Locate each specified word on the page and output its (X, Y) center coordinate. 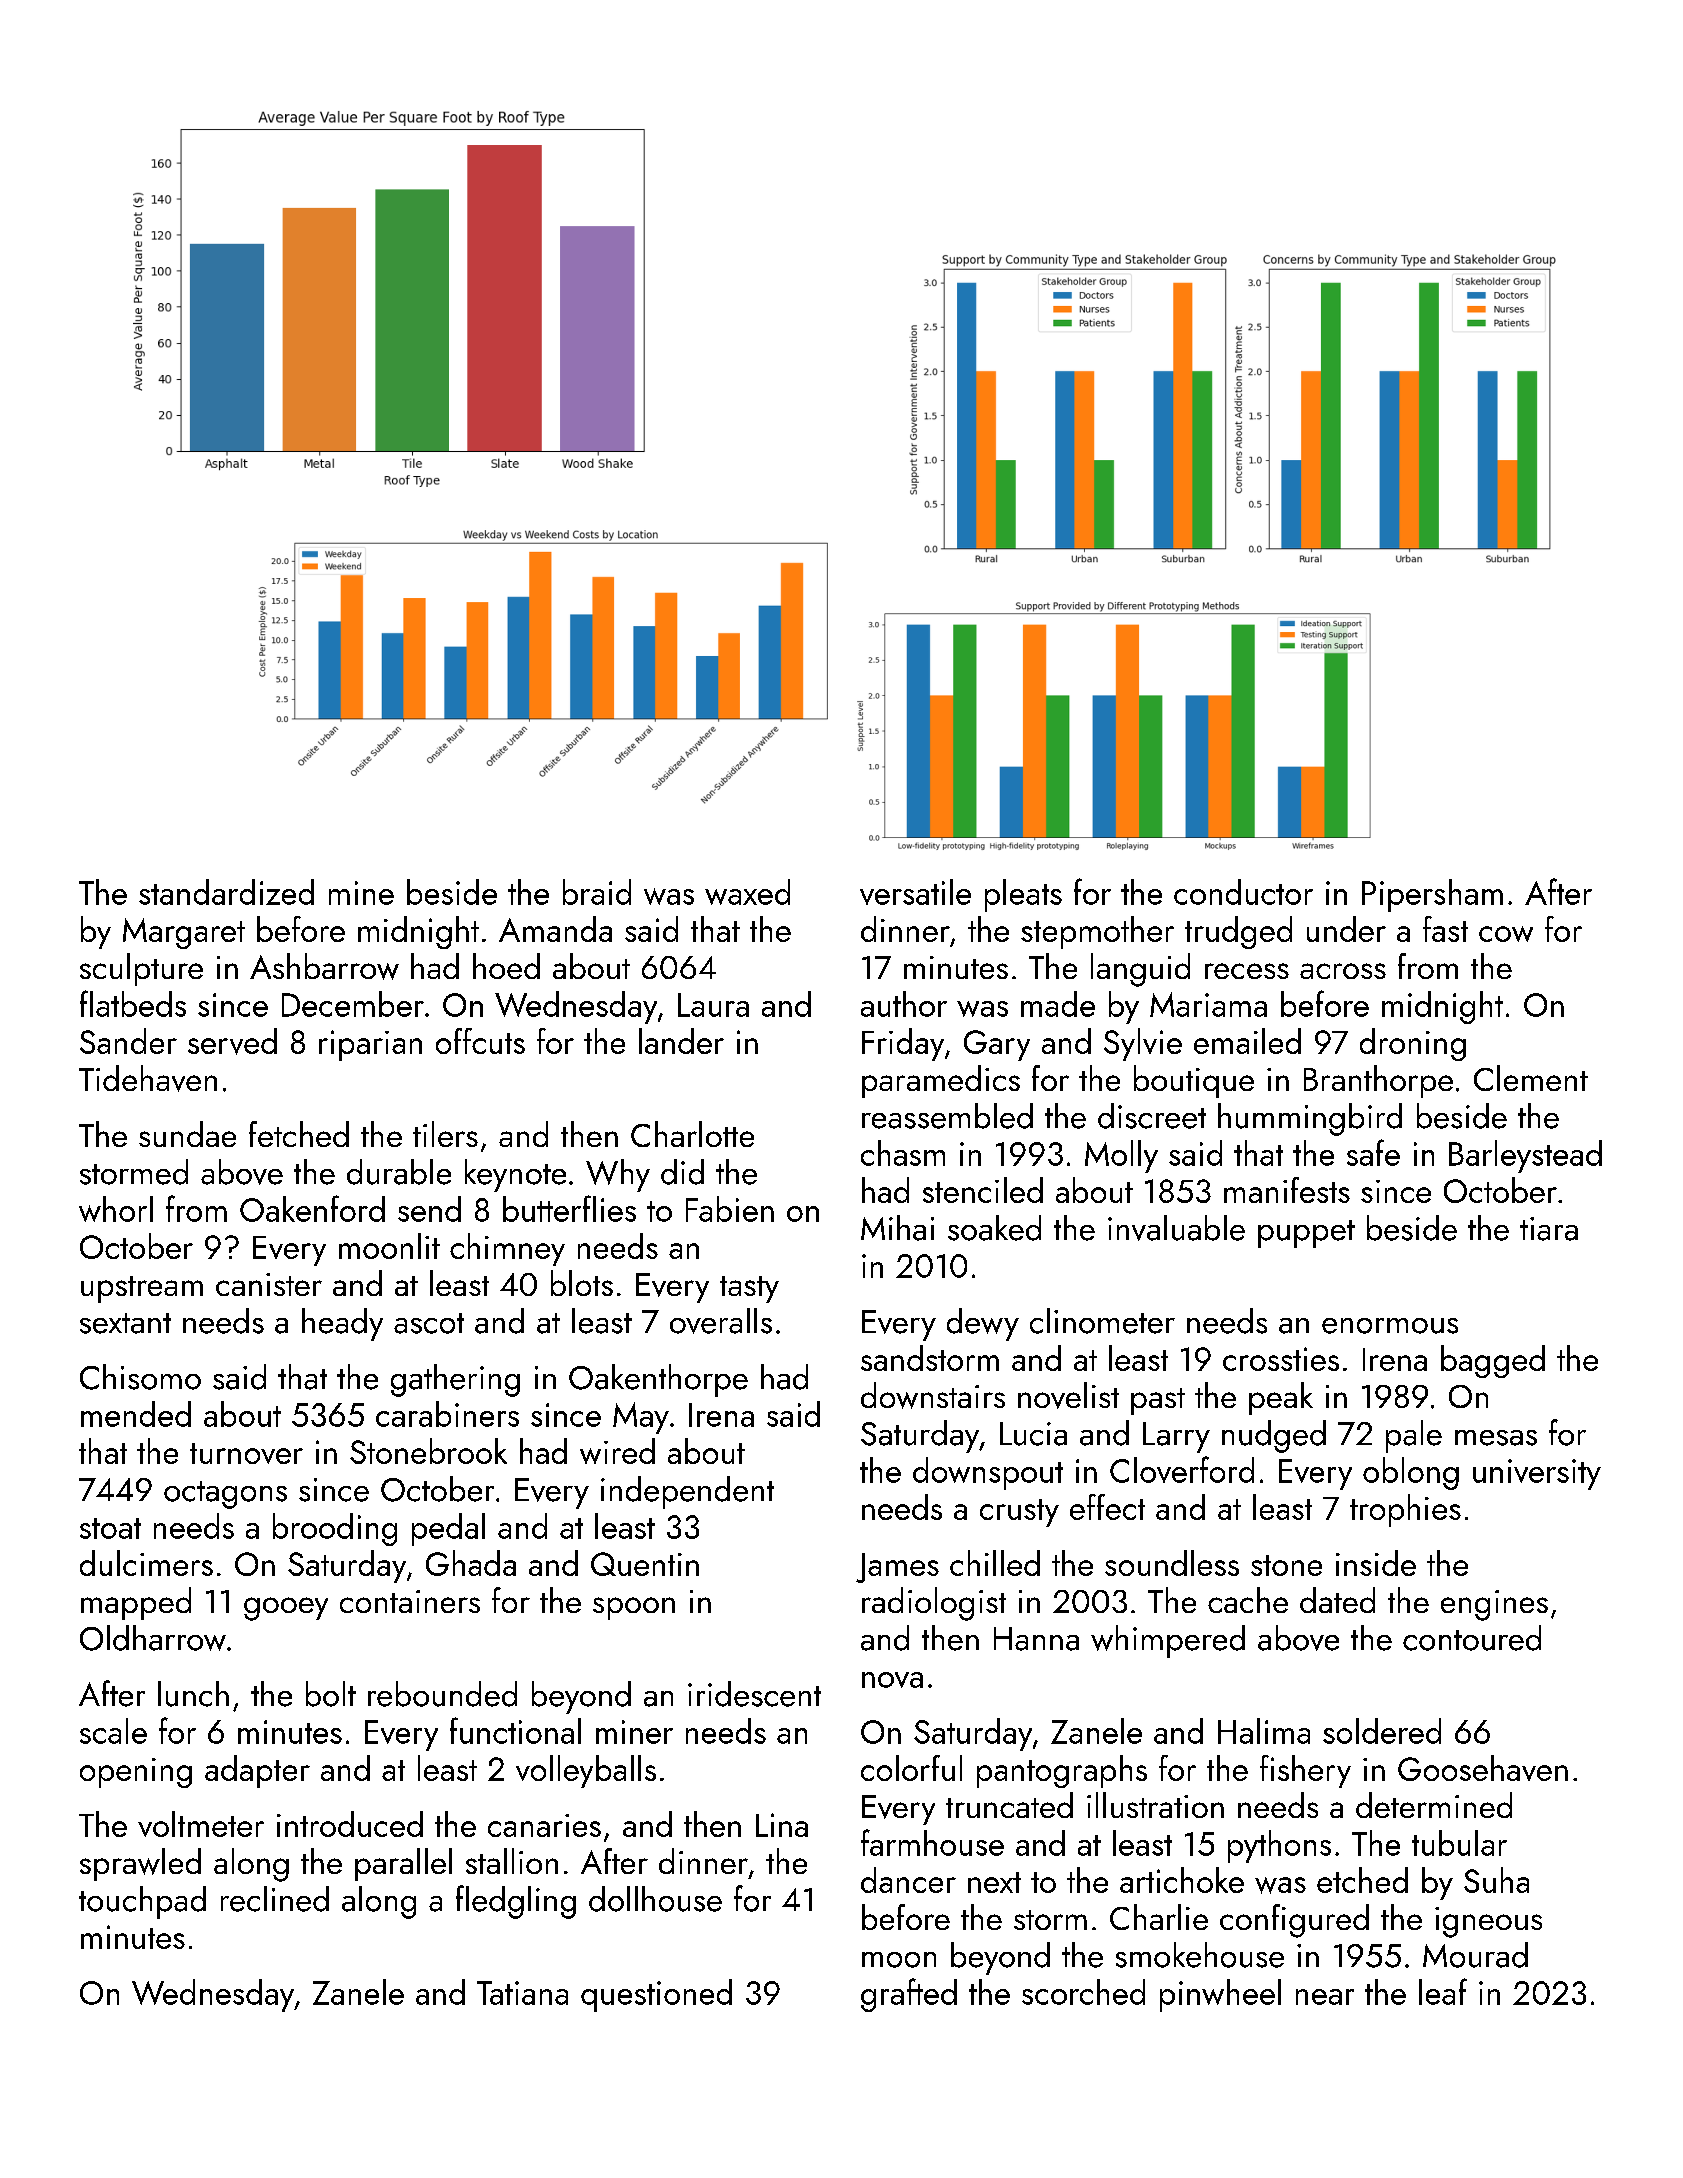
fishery (1305, 1771)
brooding (335, 1529)
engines (1494, 1605)
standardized (226, 892)
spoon (634, 1608)
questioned (656, 1995)
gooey (286, 1609)
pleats (1023, 895)
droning (1413, 1044)
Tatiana (522, 1993)
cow (1506, 934)
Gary (997, 1045)
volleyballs (586, 1771)
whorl (116, 1209)
